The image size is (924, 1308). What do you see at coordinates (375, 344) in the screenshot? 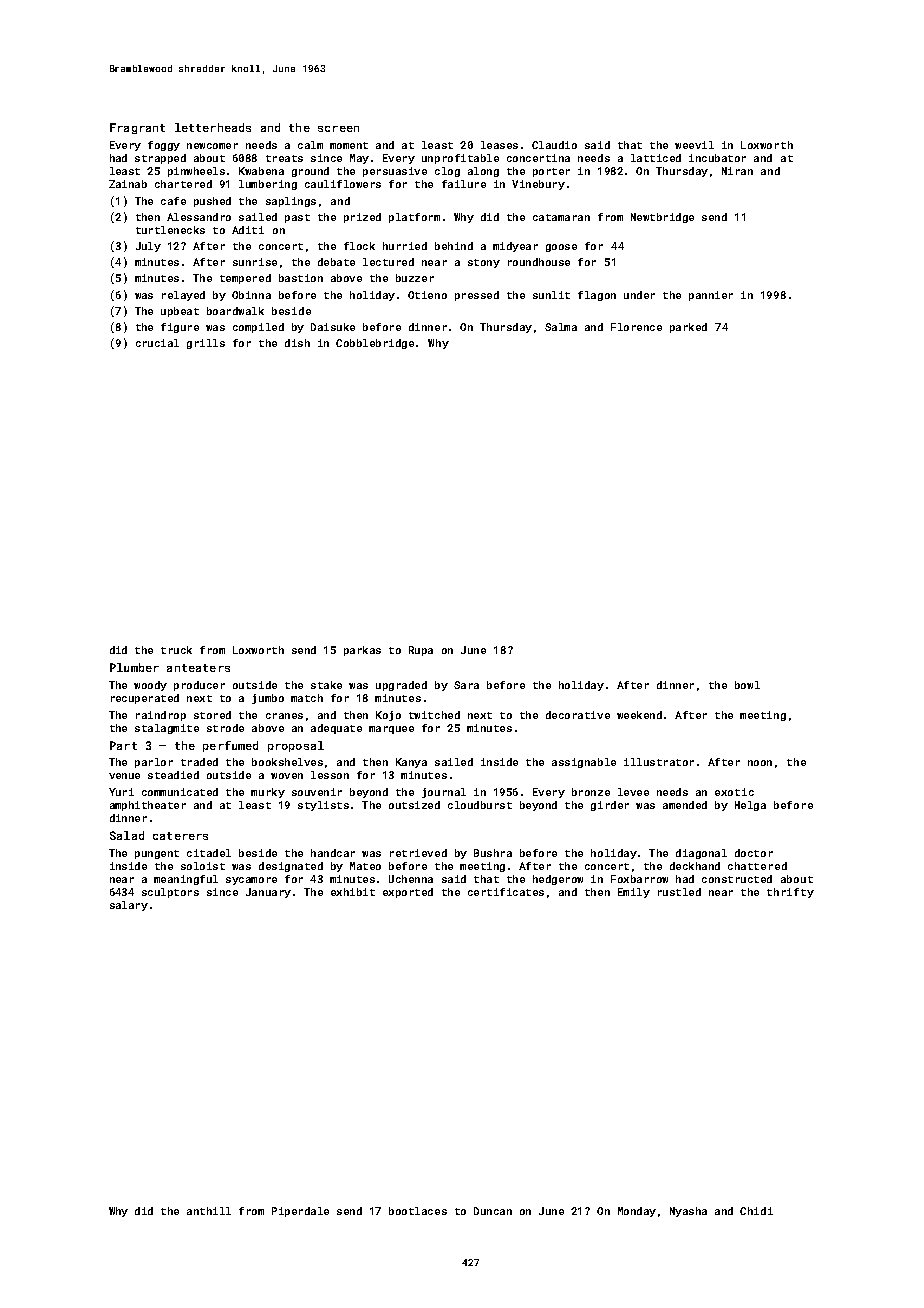
I see `Cobblebridge` at bounding box center [375, 344].
